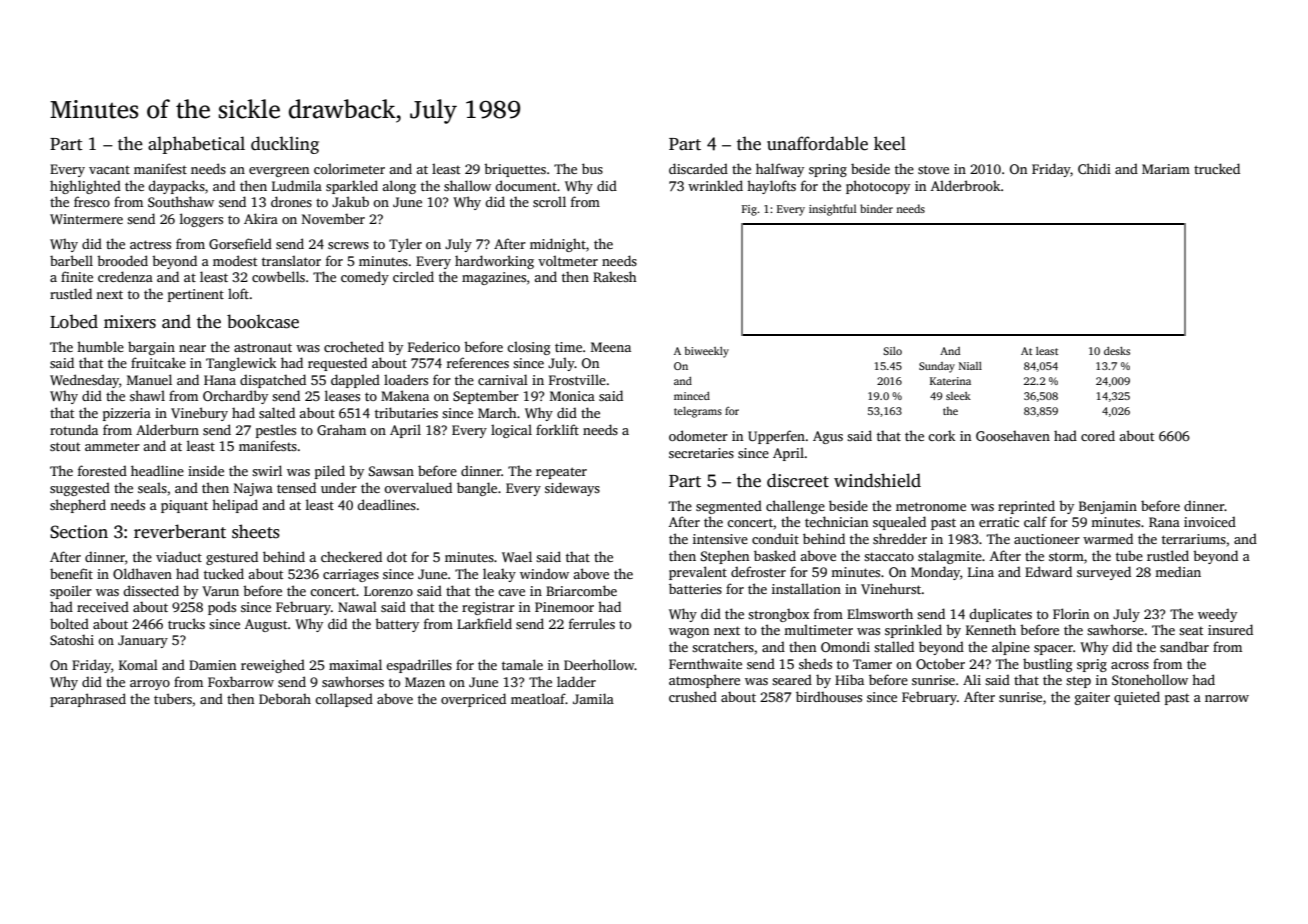  What do you see at coordinates (749, 210) in the image?
I see `Fig` at bounding box center [749, 210].
